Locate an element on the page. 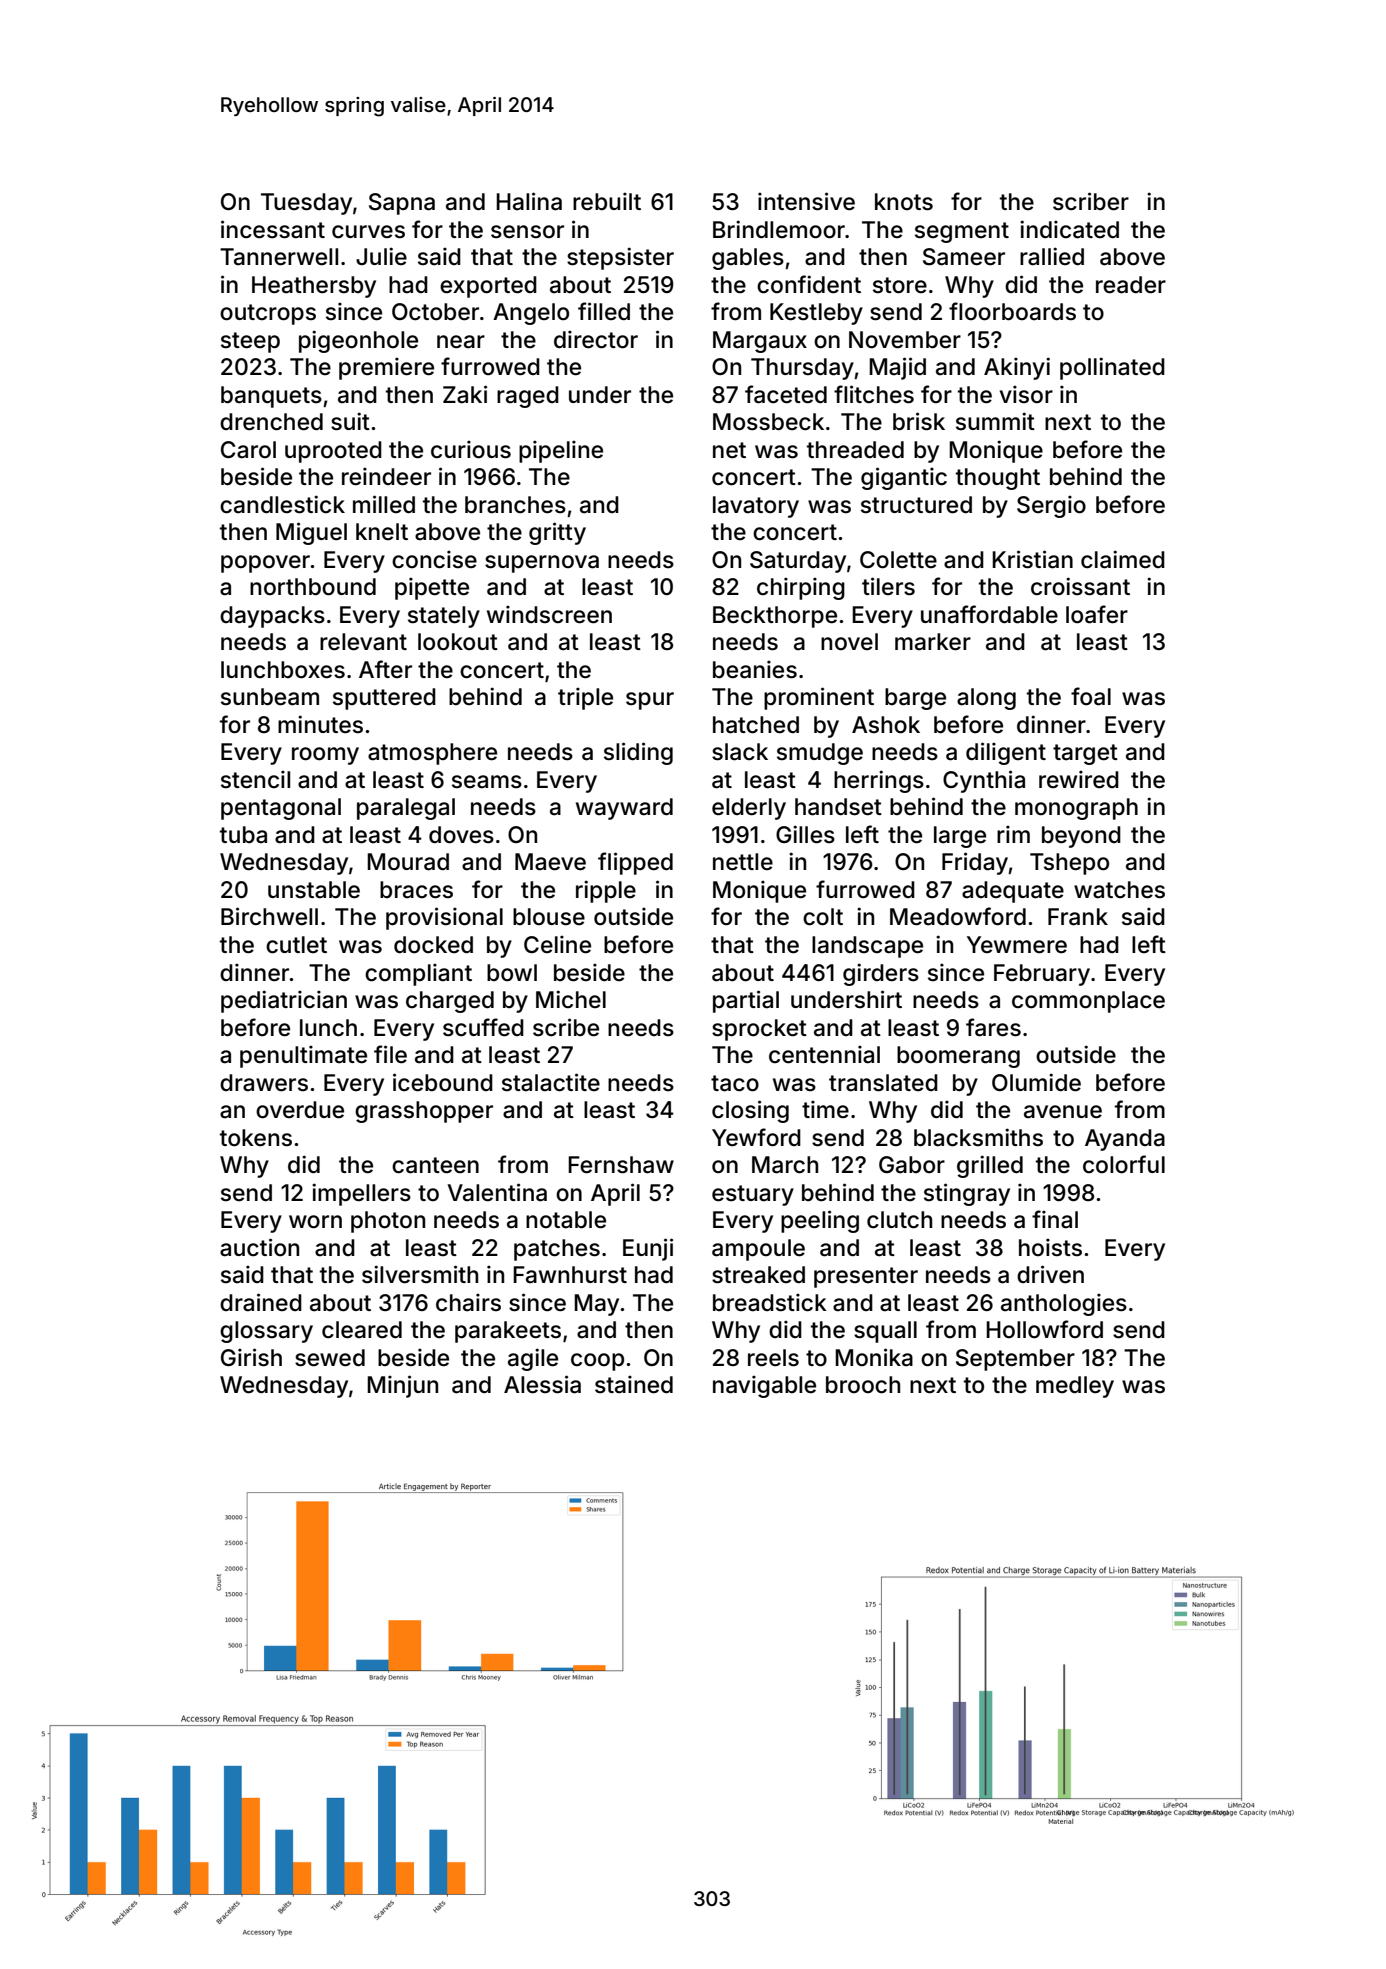 This document has height=1969, width=1386. Tannerwell is located at coordinates (279, 257).
